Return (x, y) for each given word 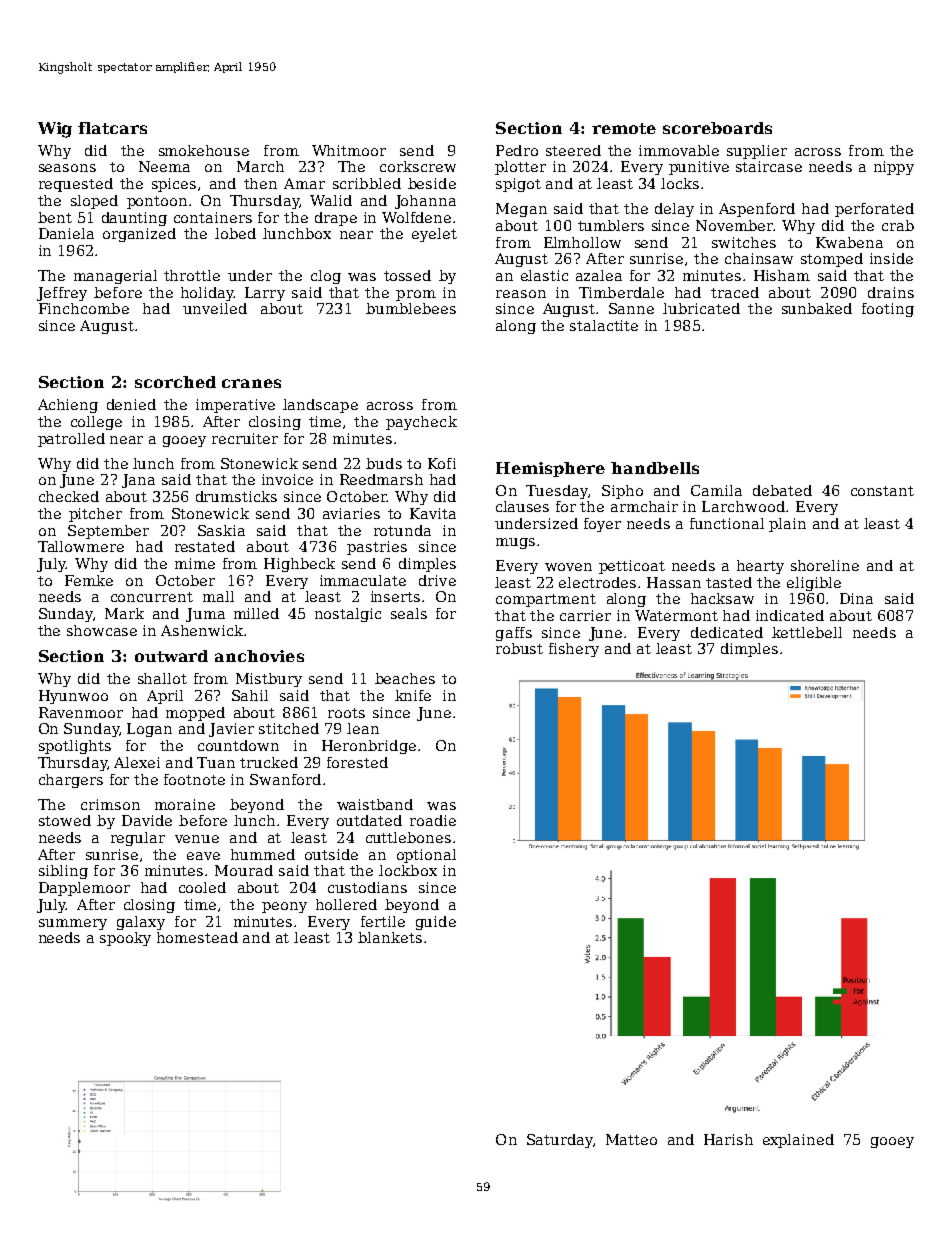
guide (436, 923)
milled (256, 613)
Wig (55, 130)
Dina (856, 598)
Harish (728, 1139)
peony (284, 907)
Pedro (517, 150)
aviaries (351, 513)
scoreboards (717, 128)
